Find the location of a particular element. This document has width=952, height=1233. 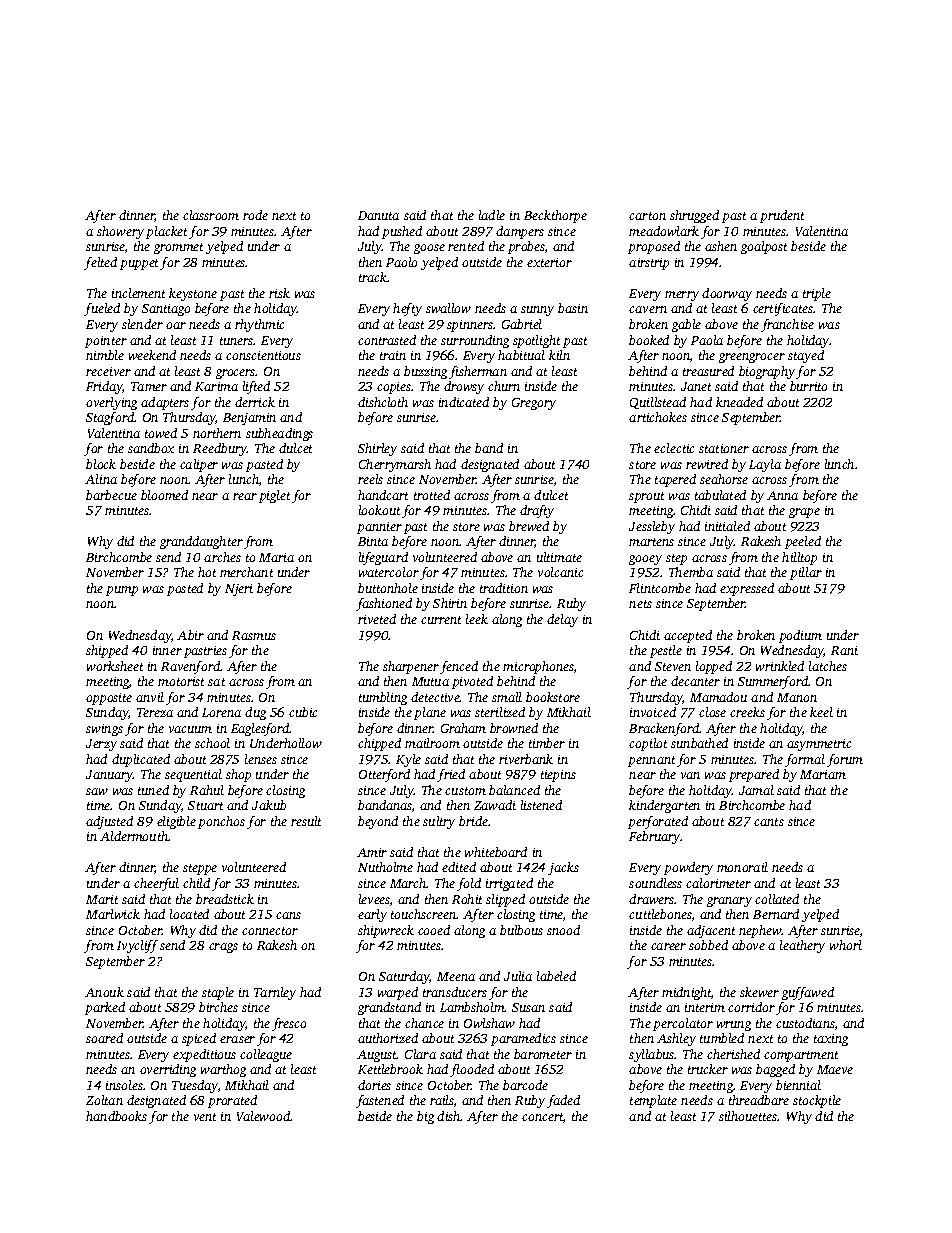

Lambsholm is located at coordinates (472, 1007).
